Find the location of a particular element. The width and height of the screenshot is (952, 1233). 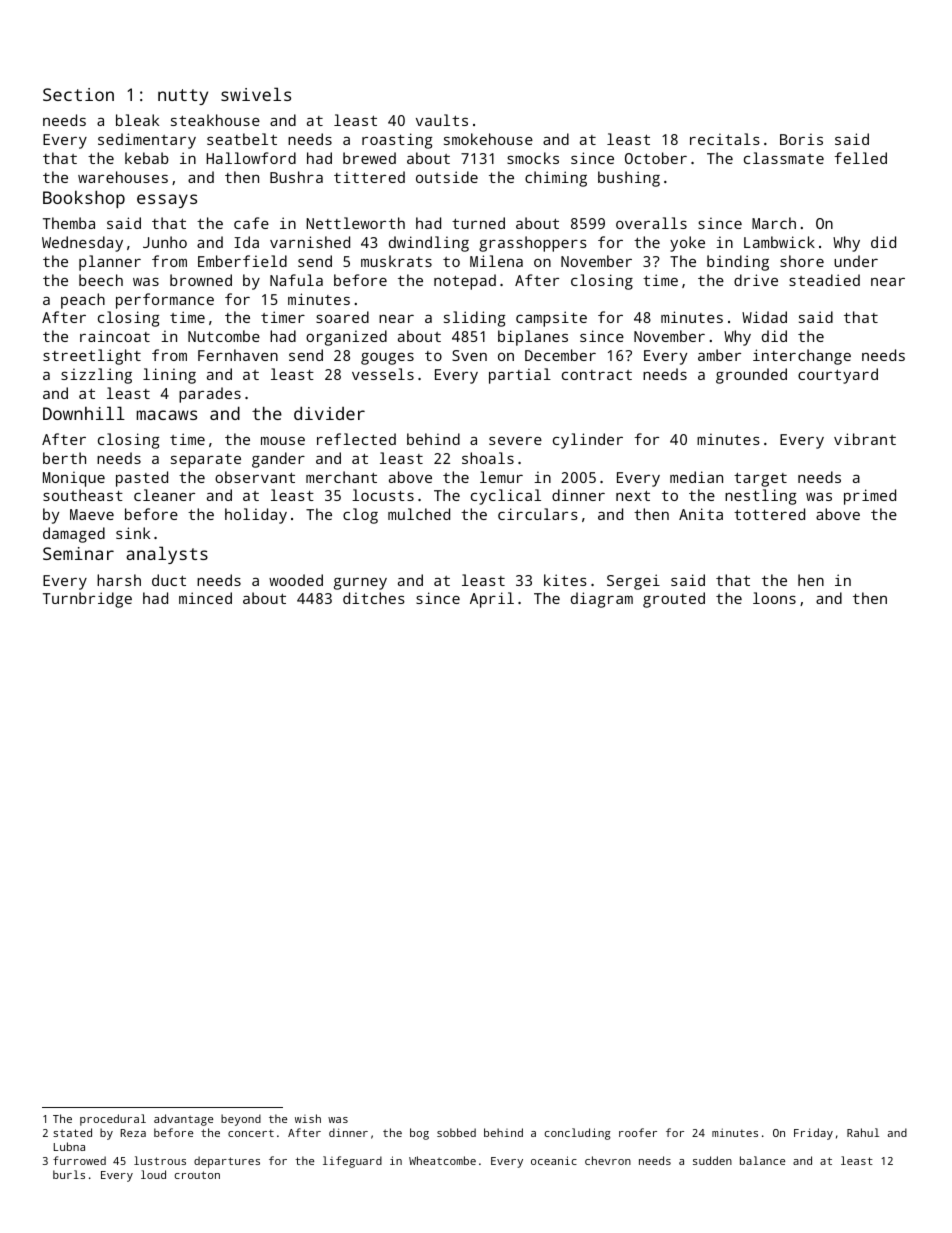

ditches is located at coordinates (374, 598).
